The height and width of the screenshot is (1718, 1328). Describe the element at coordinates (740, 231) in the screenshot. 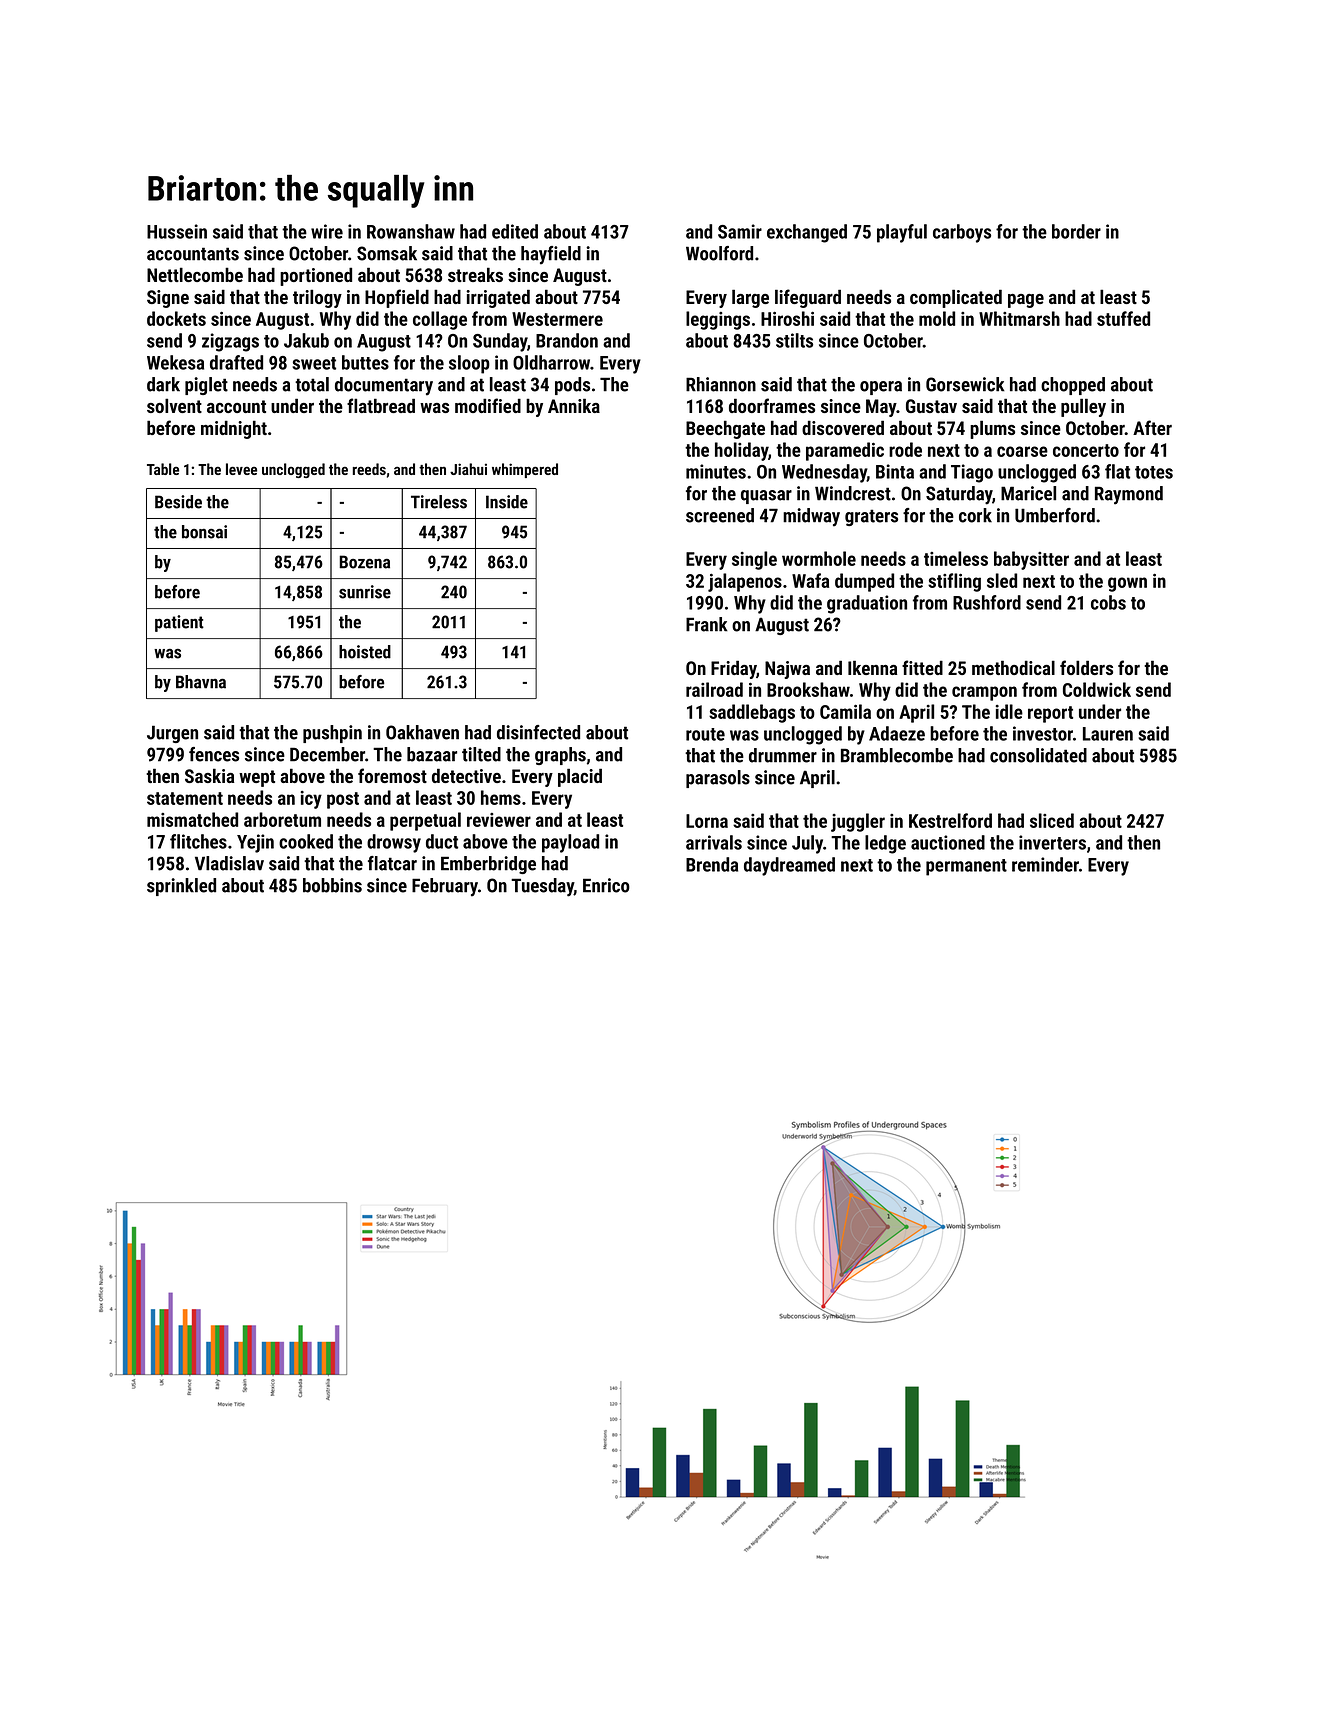

I see `Samir` at that location.
